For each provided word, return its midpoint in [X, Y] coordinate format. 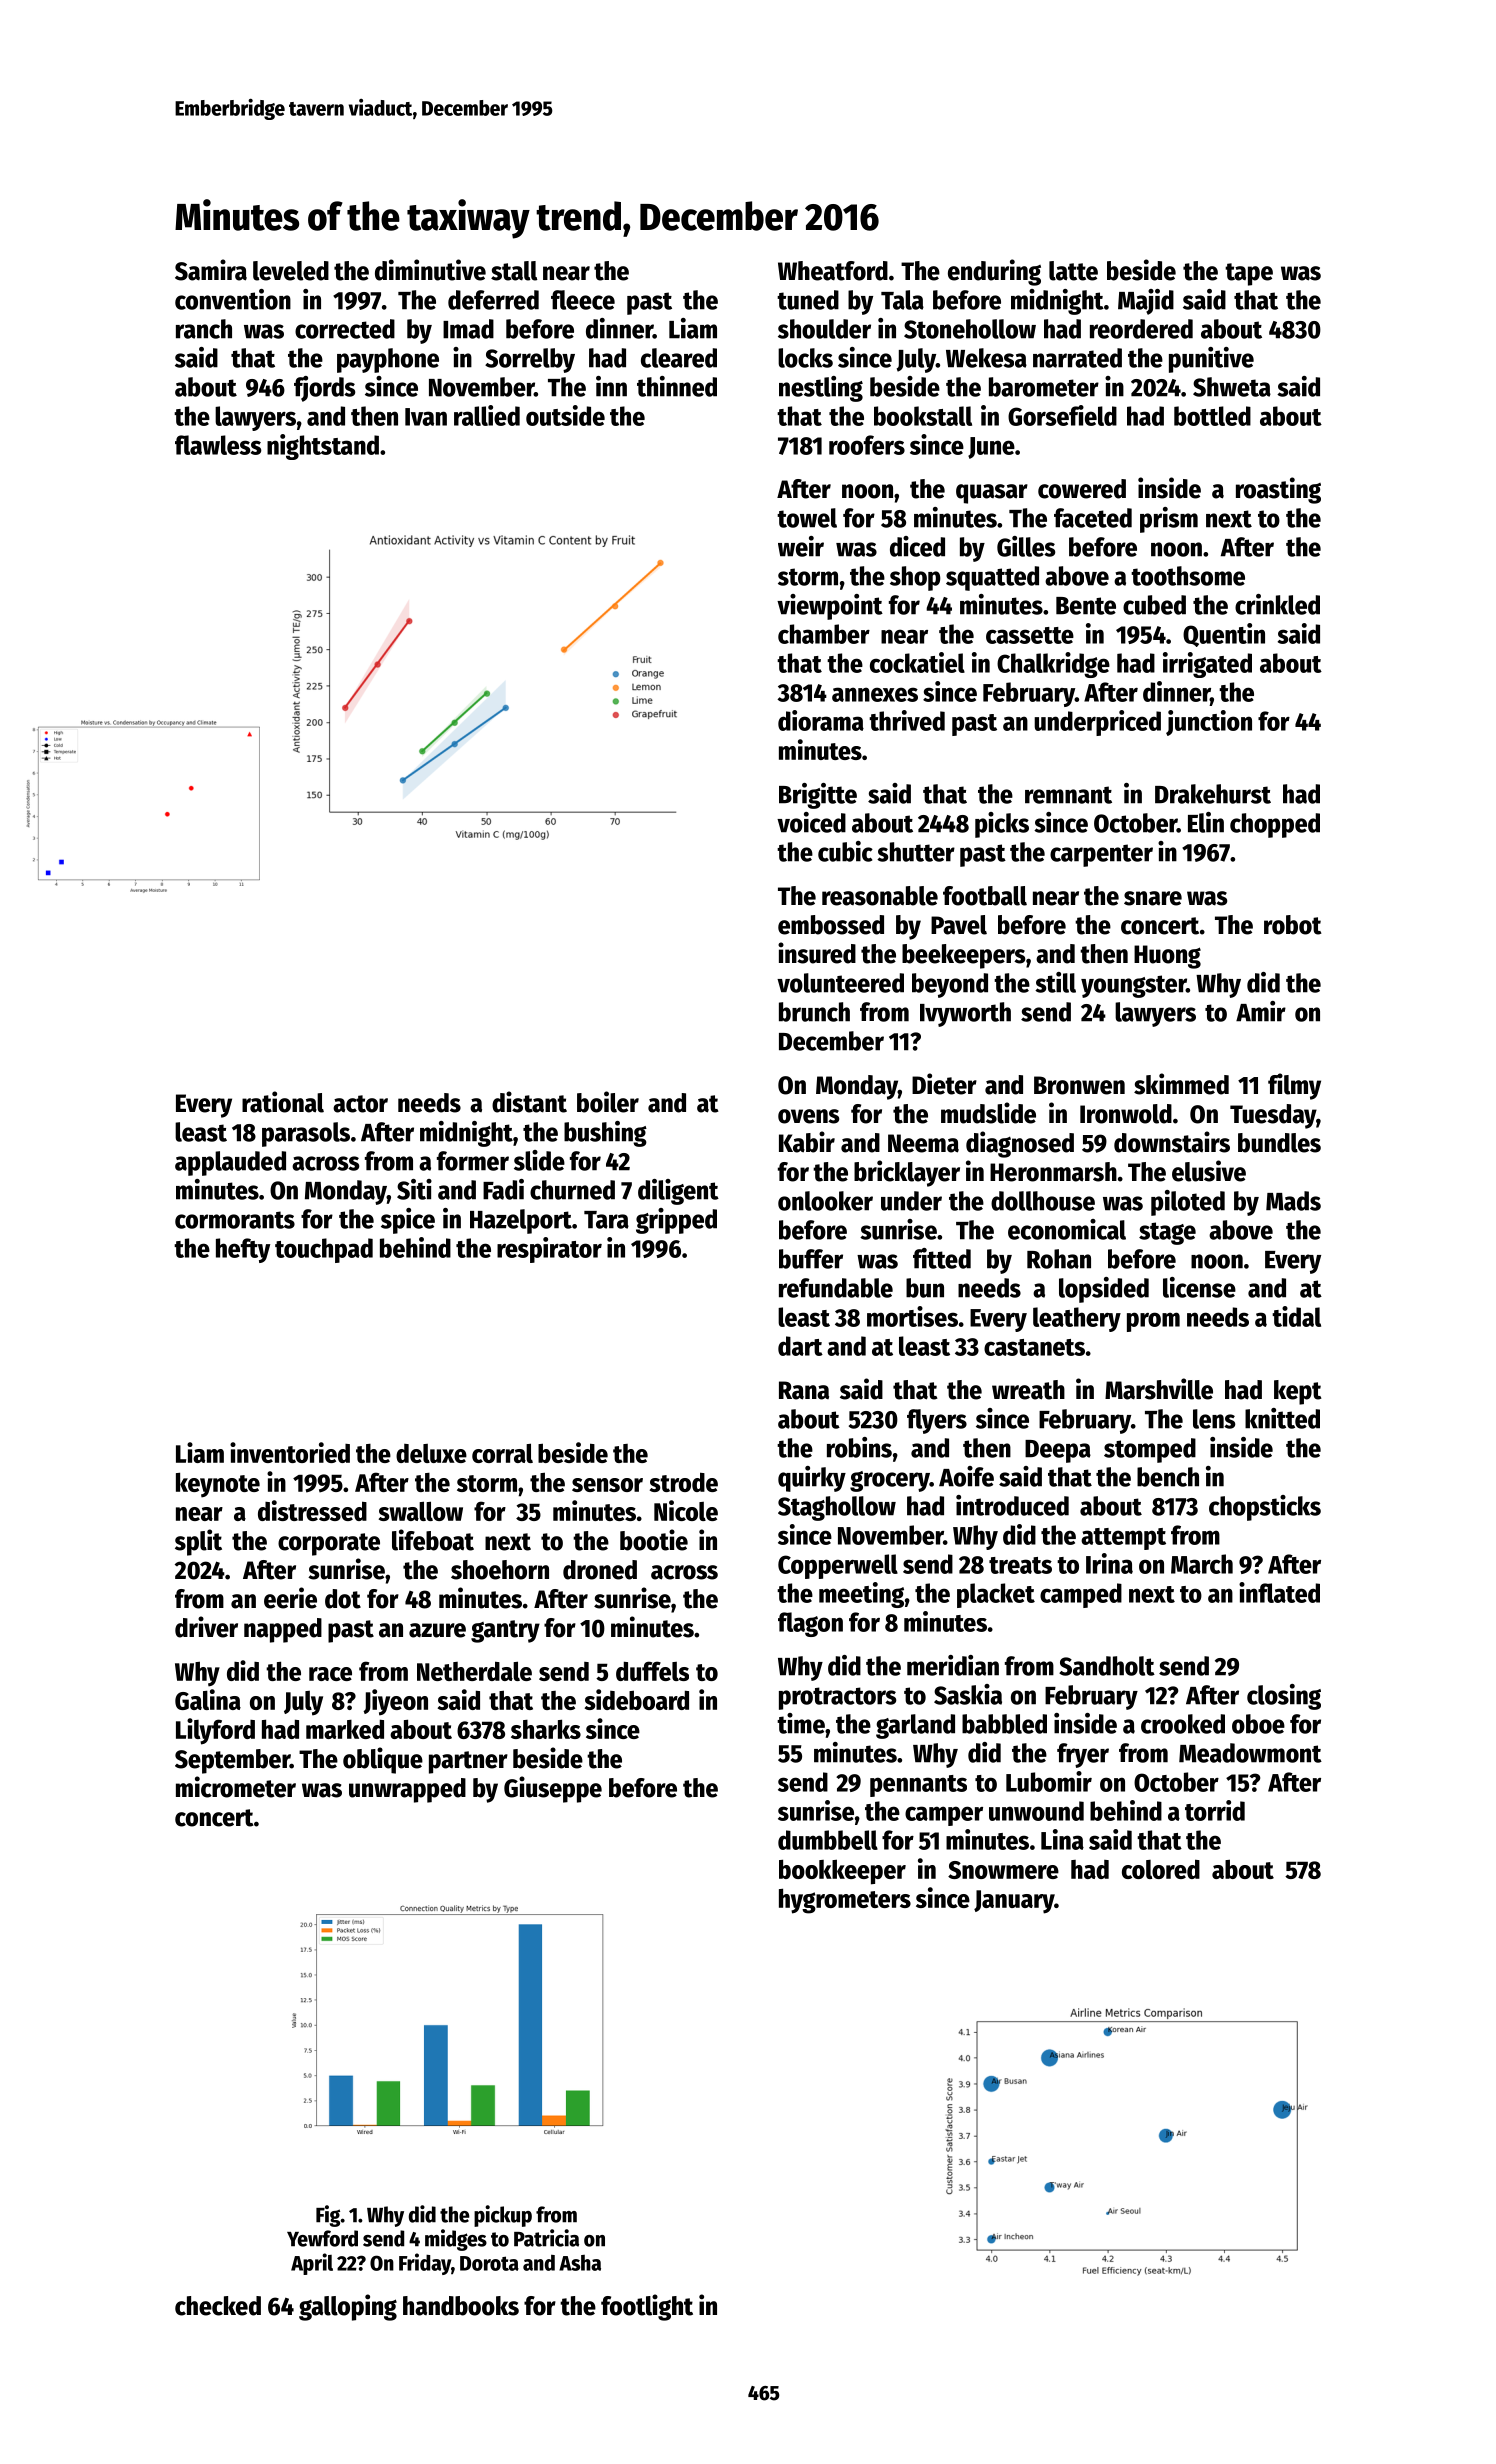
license [1199, 1287]
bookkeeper [842, 1872]
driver [206, 1627]
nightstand [323, 447]
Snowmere [1003, 1870]
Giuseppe [553, 1789]
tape [1249, 274]
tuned [808, 300]
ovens [808, 1116]
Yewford [322, 2238]
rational [283, 1102]
